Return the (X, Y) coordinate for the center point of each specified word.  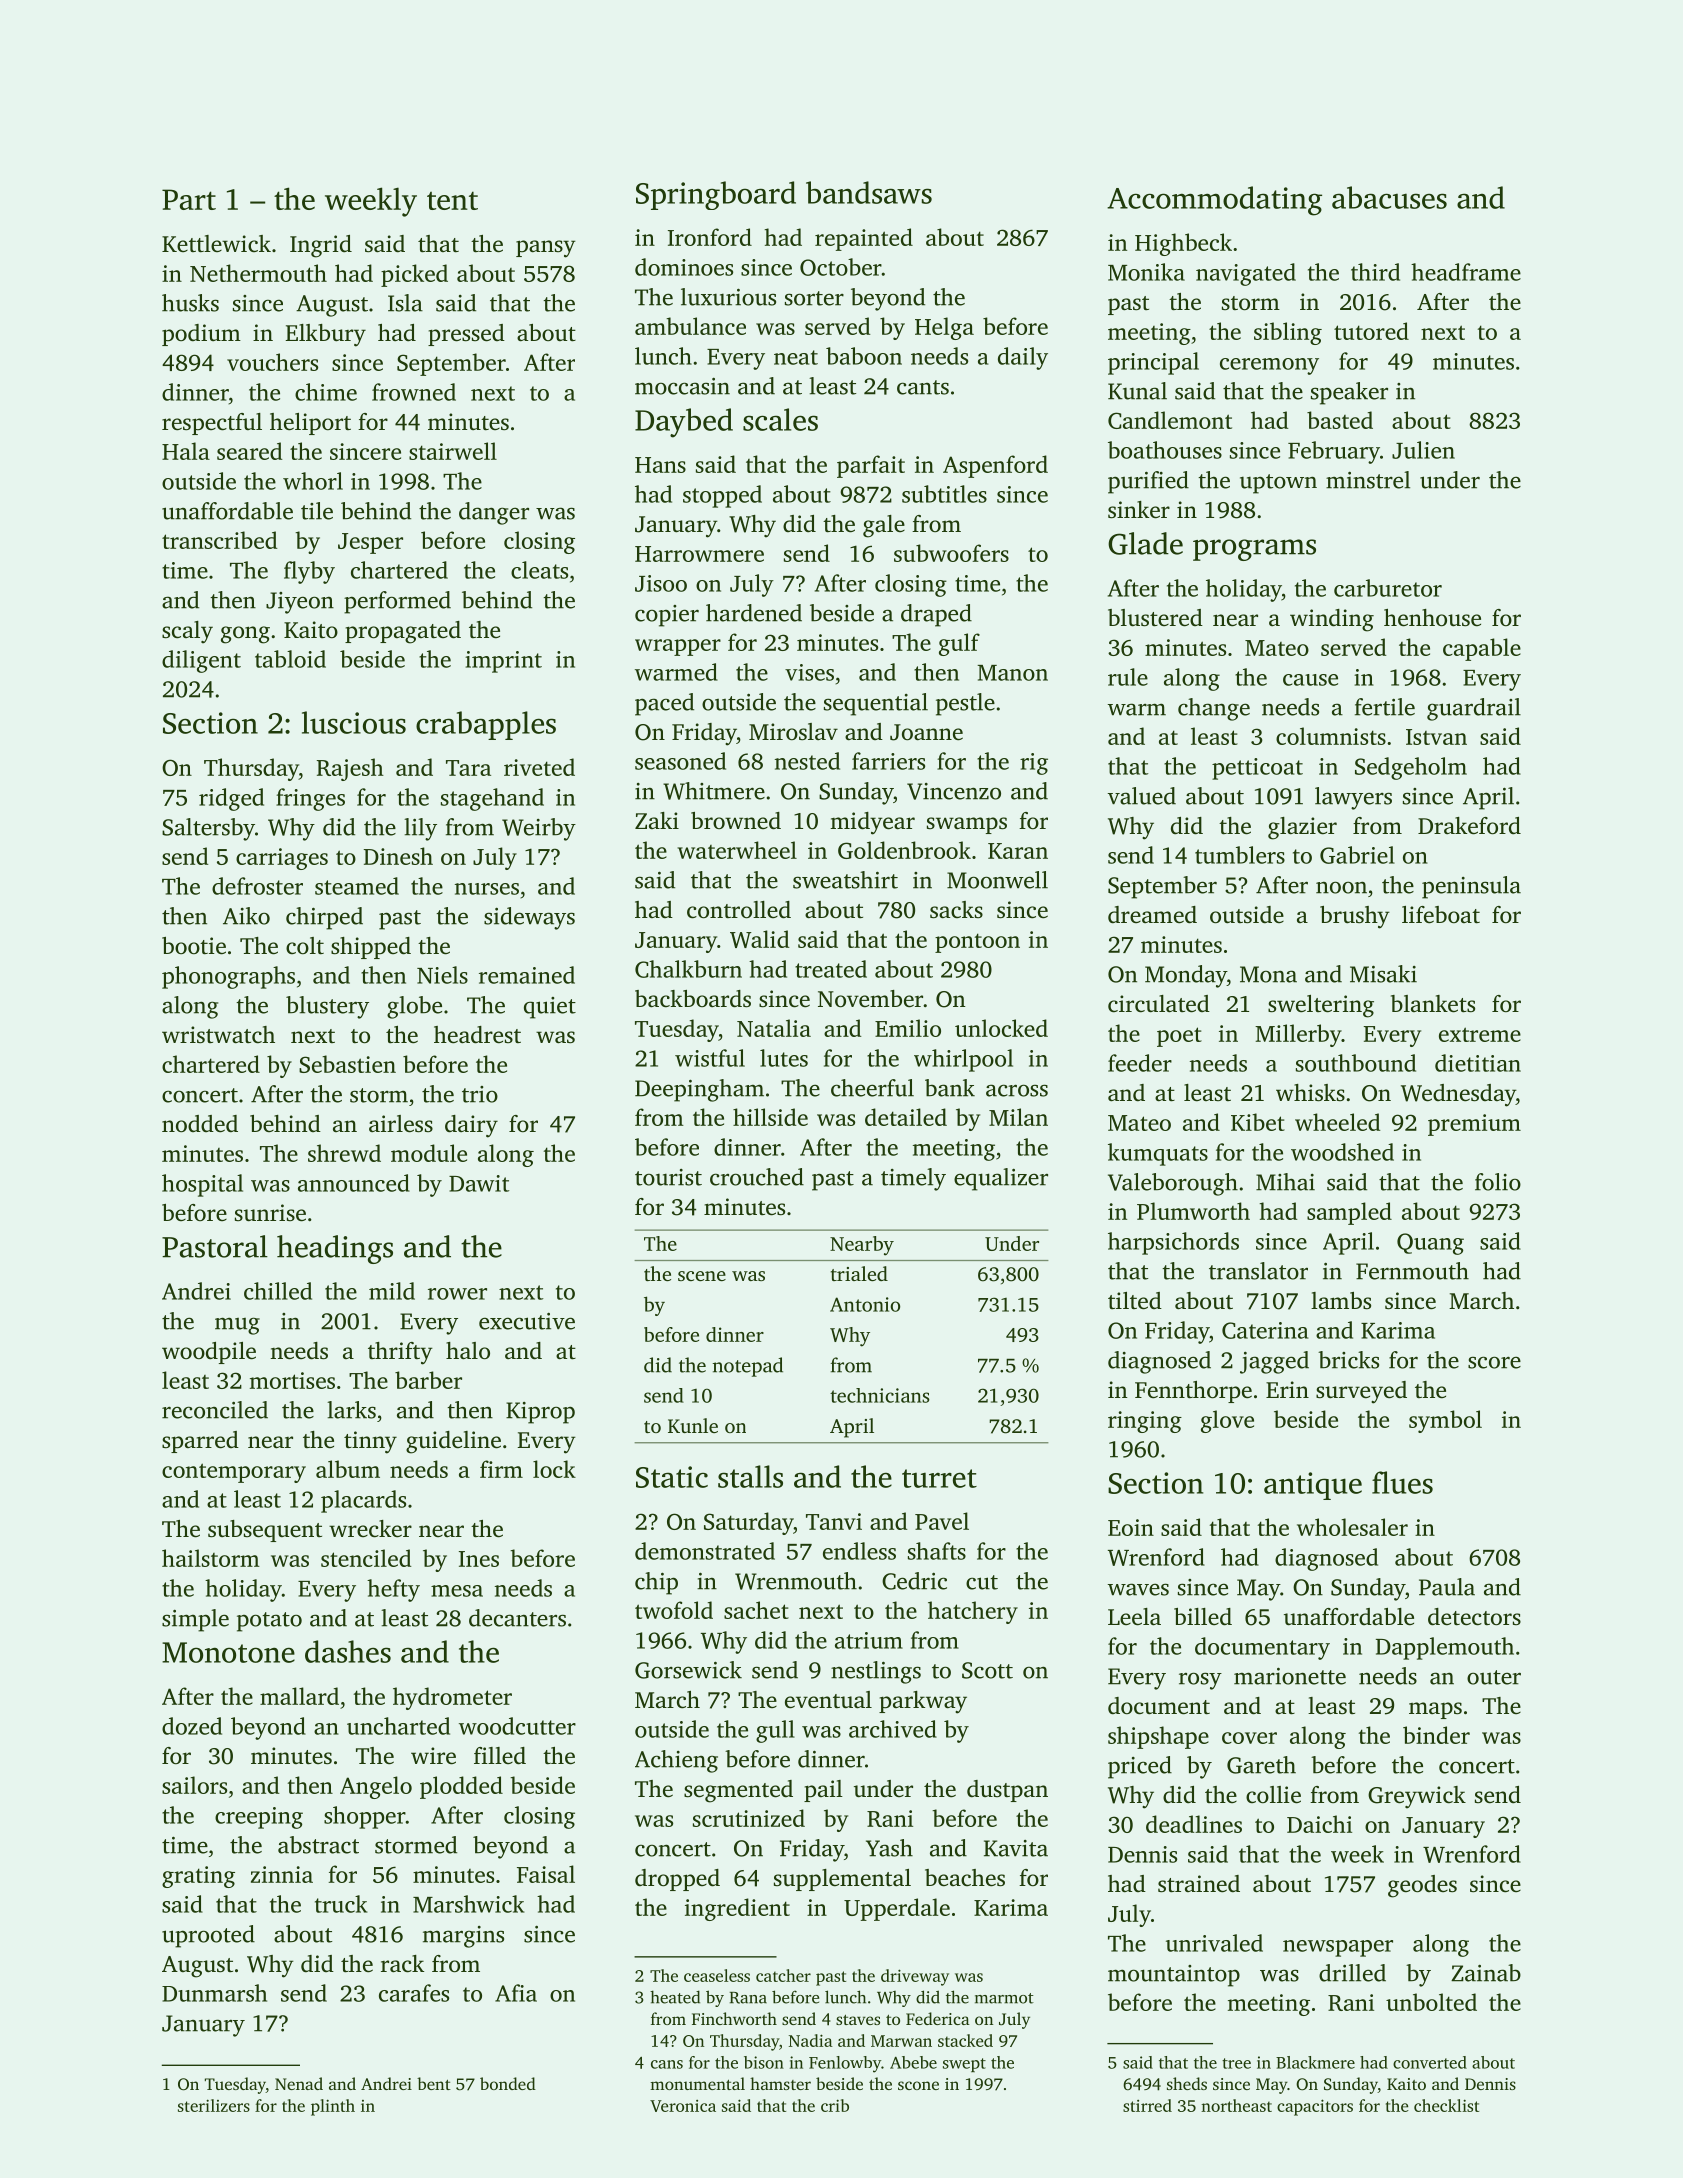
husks (190, 303)
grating (198, 1877)
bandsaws (869, 192)
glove (1227, 1421)
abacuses (1389, 197)
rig (1034, 764)
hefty (393, 1590)
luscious (354, 722)
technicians (880, 1395)
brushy (1355, 917)
